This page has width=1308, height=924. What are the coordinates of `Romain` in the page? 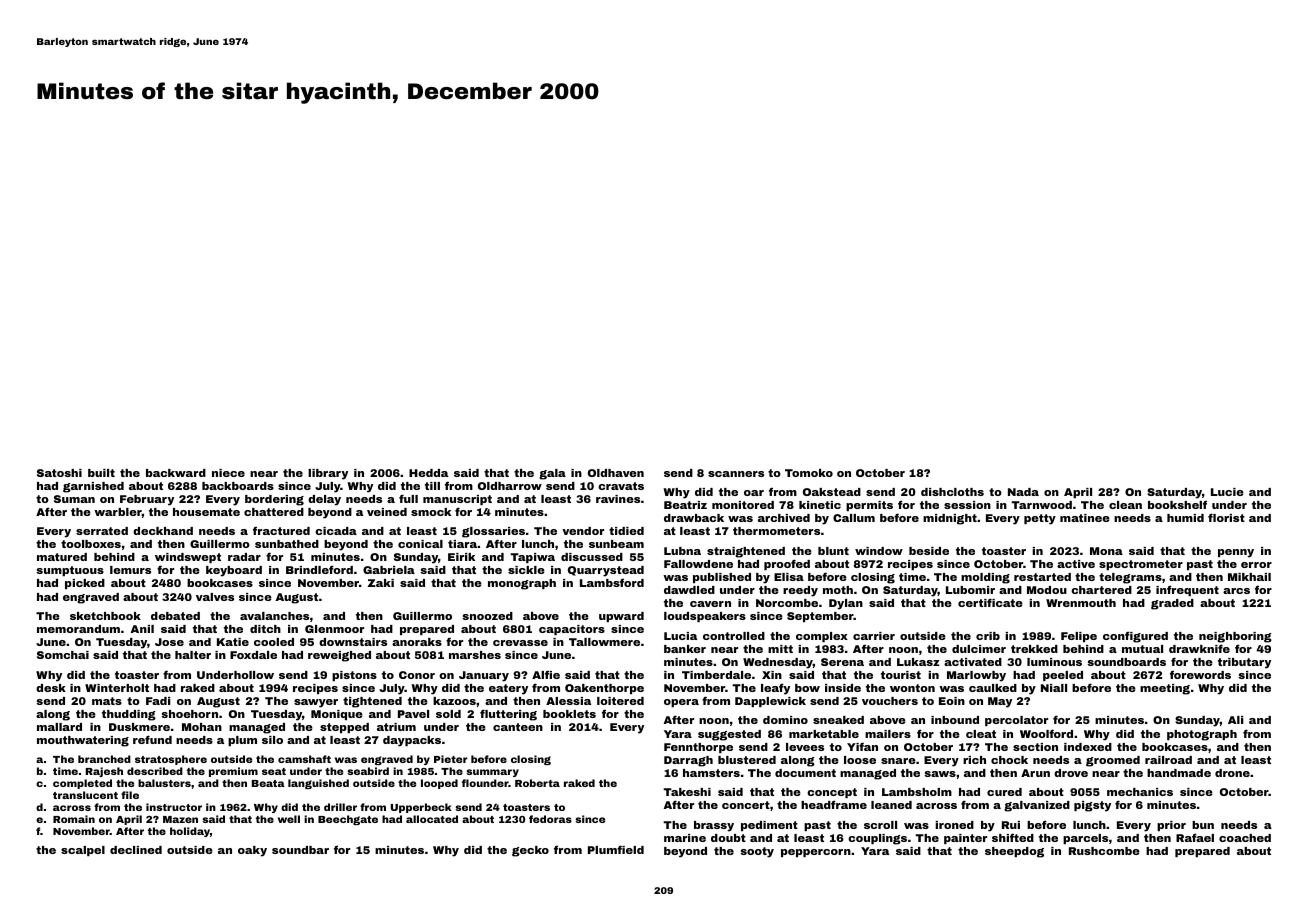 It's located at (74, 819).
